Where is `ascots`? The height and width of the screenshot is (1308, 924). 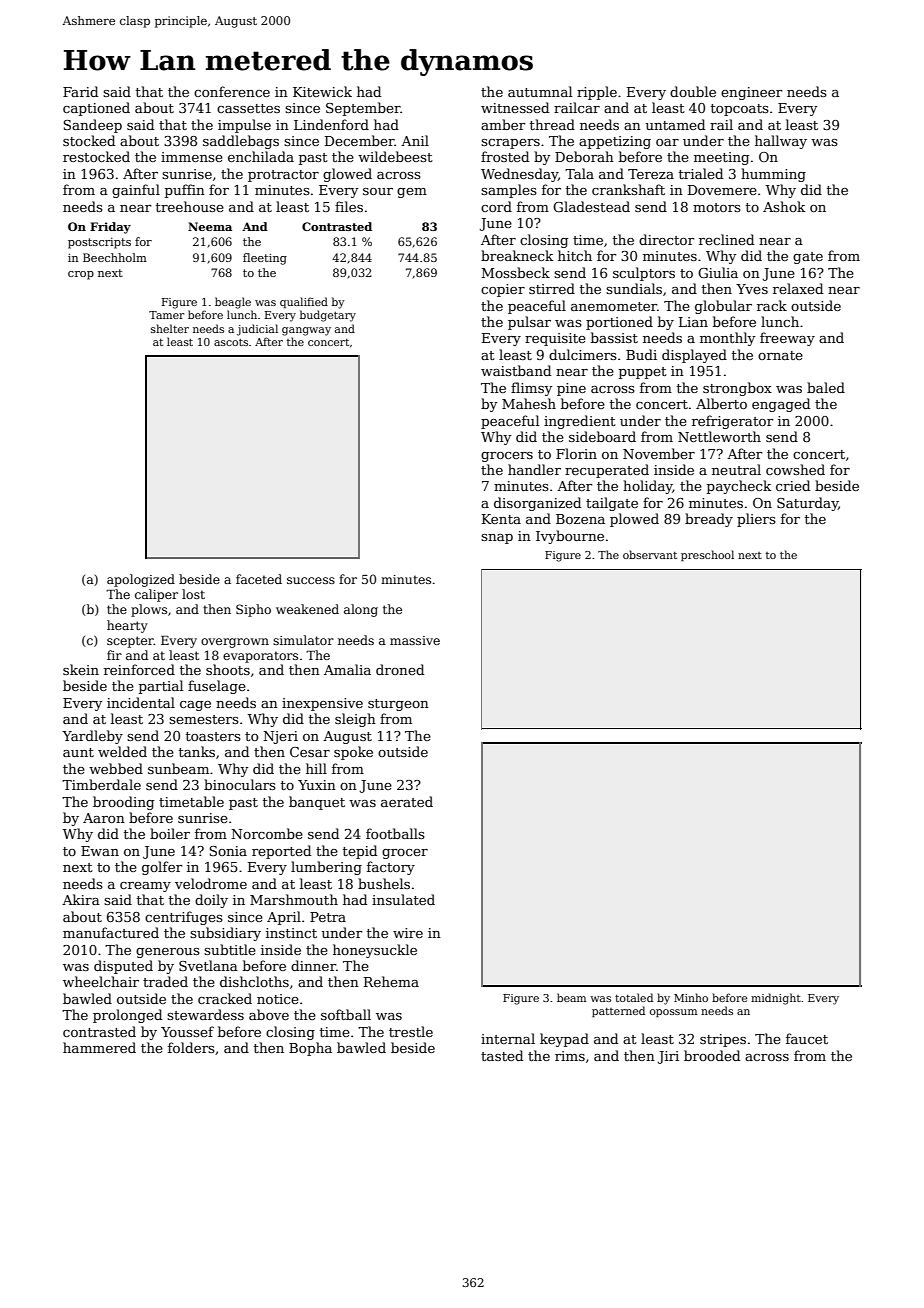
ascots is located at coordinates (231, 342).
